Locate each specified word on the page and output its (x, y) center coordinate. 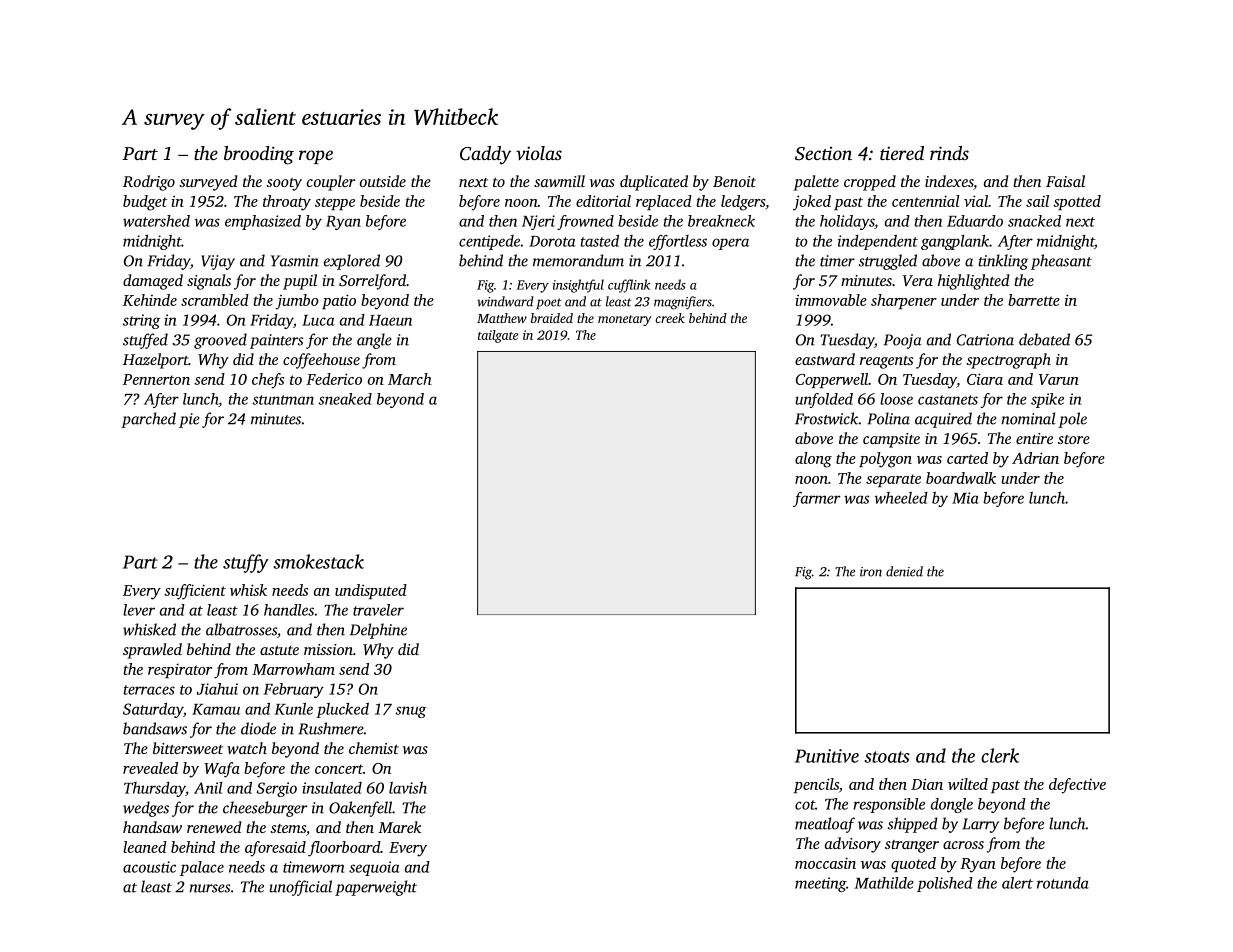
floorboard (344, 849)
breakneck (721, 221)
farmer (816, 499)
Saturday (153, 710)
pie (189, 420)
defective (1077, 786)
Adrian (1035, 458)
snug (410, 712)
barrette (1034, 300)
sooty (284, 184)
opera (730, 244)
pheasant (1061, 262)
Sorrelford (372, 282)
